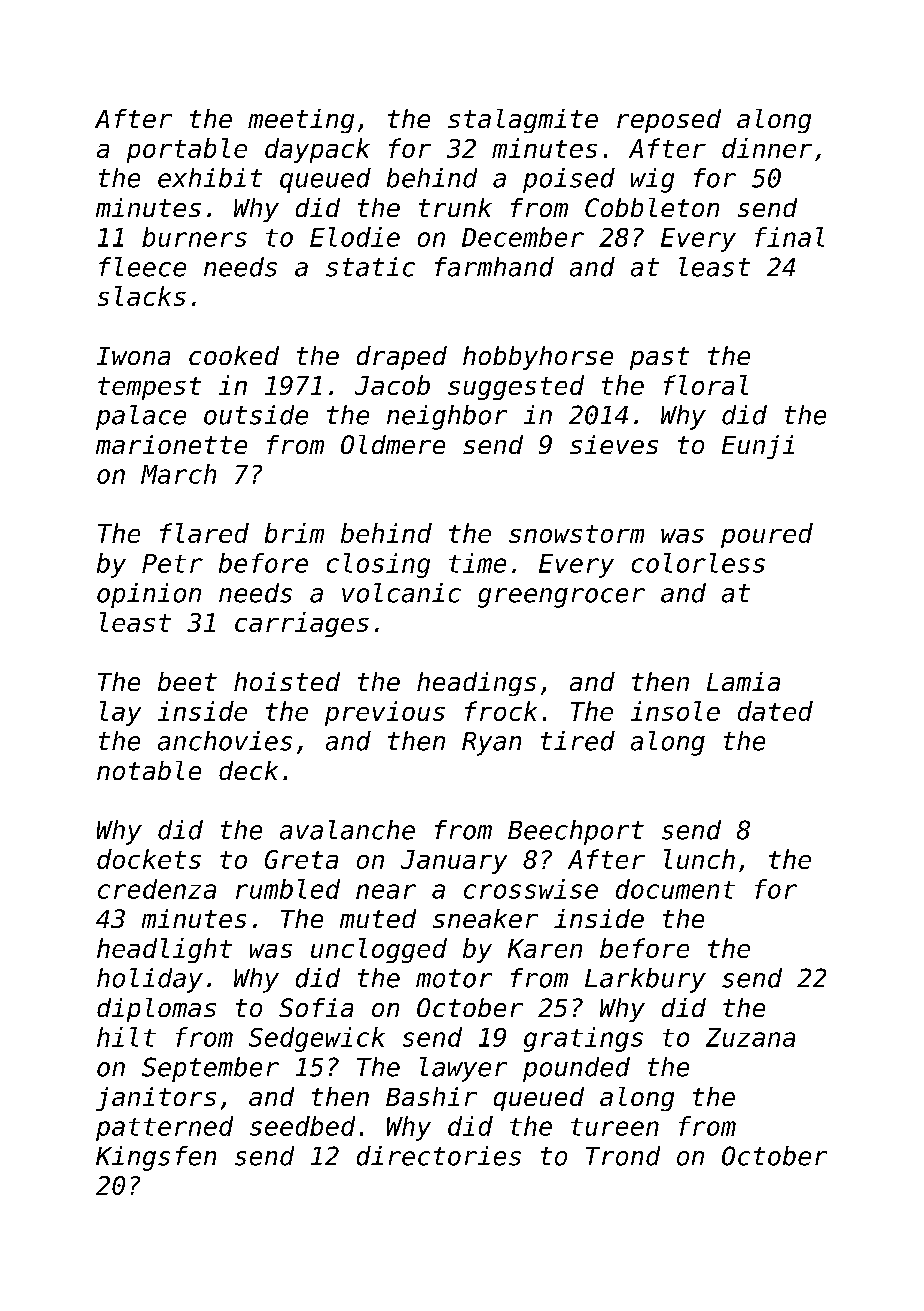 The height and width of the page is (1311, 924). What do you see at coordinates (287, 681) in the page?
I see `hoisted` at bounding box center [287, 681].
